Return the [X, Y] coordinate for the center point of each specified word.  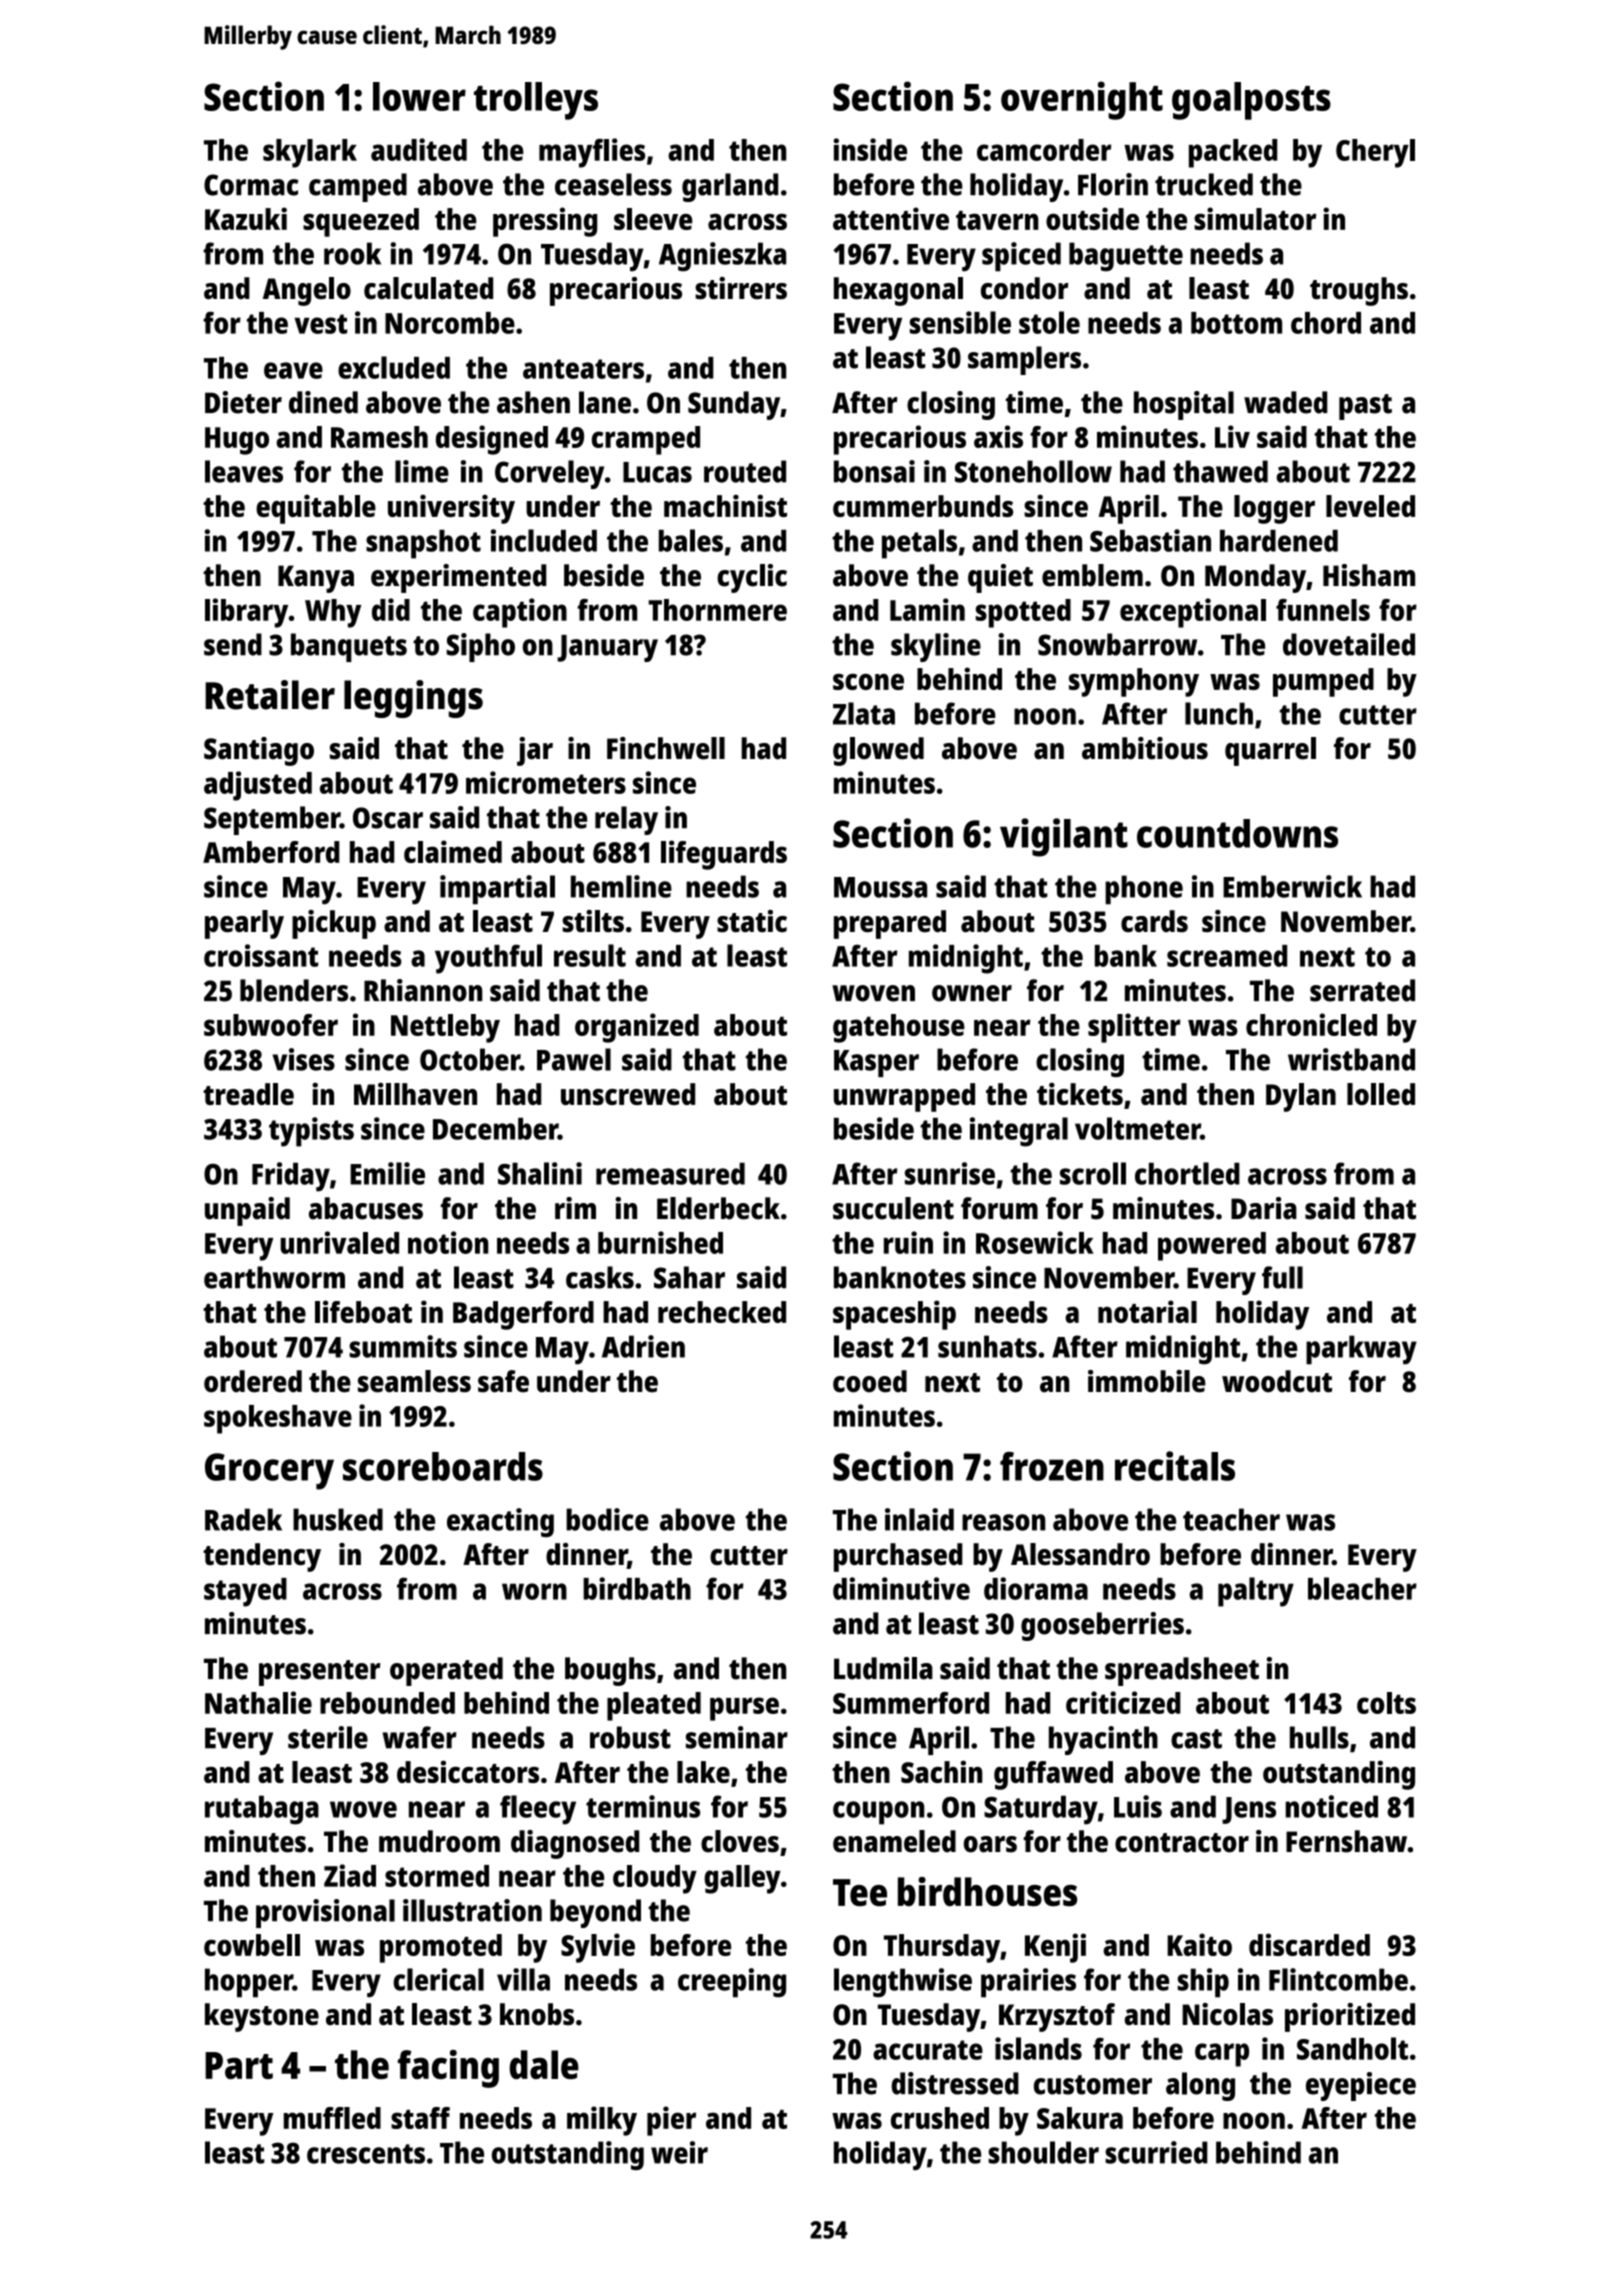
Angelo [307, 291]
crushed [940, 2118]
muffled [332, 2118]
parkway [1361, 1350]
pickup [334, 924]
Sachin [941, 1771]
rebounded [387, 1703]
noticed [1332, 1806]
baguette [1126, 257]
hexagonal [898, 291]
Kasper [876, 1063]
